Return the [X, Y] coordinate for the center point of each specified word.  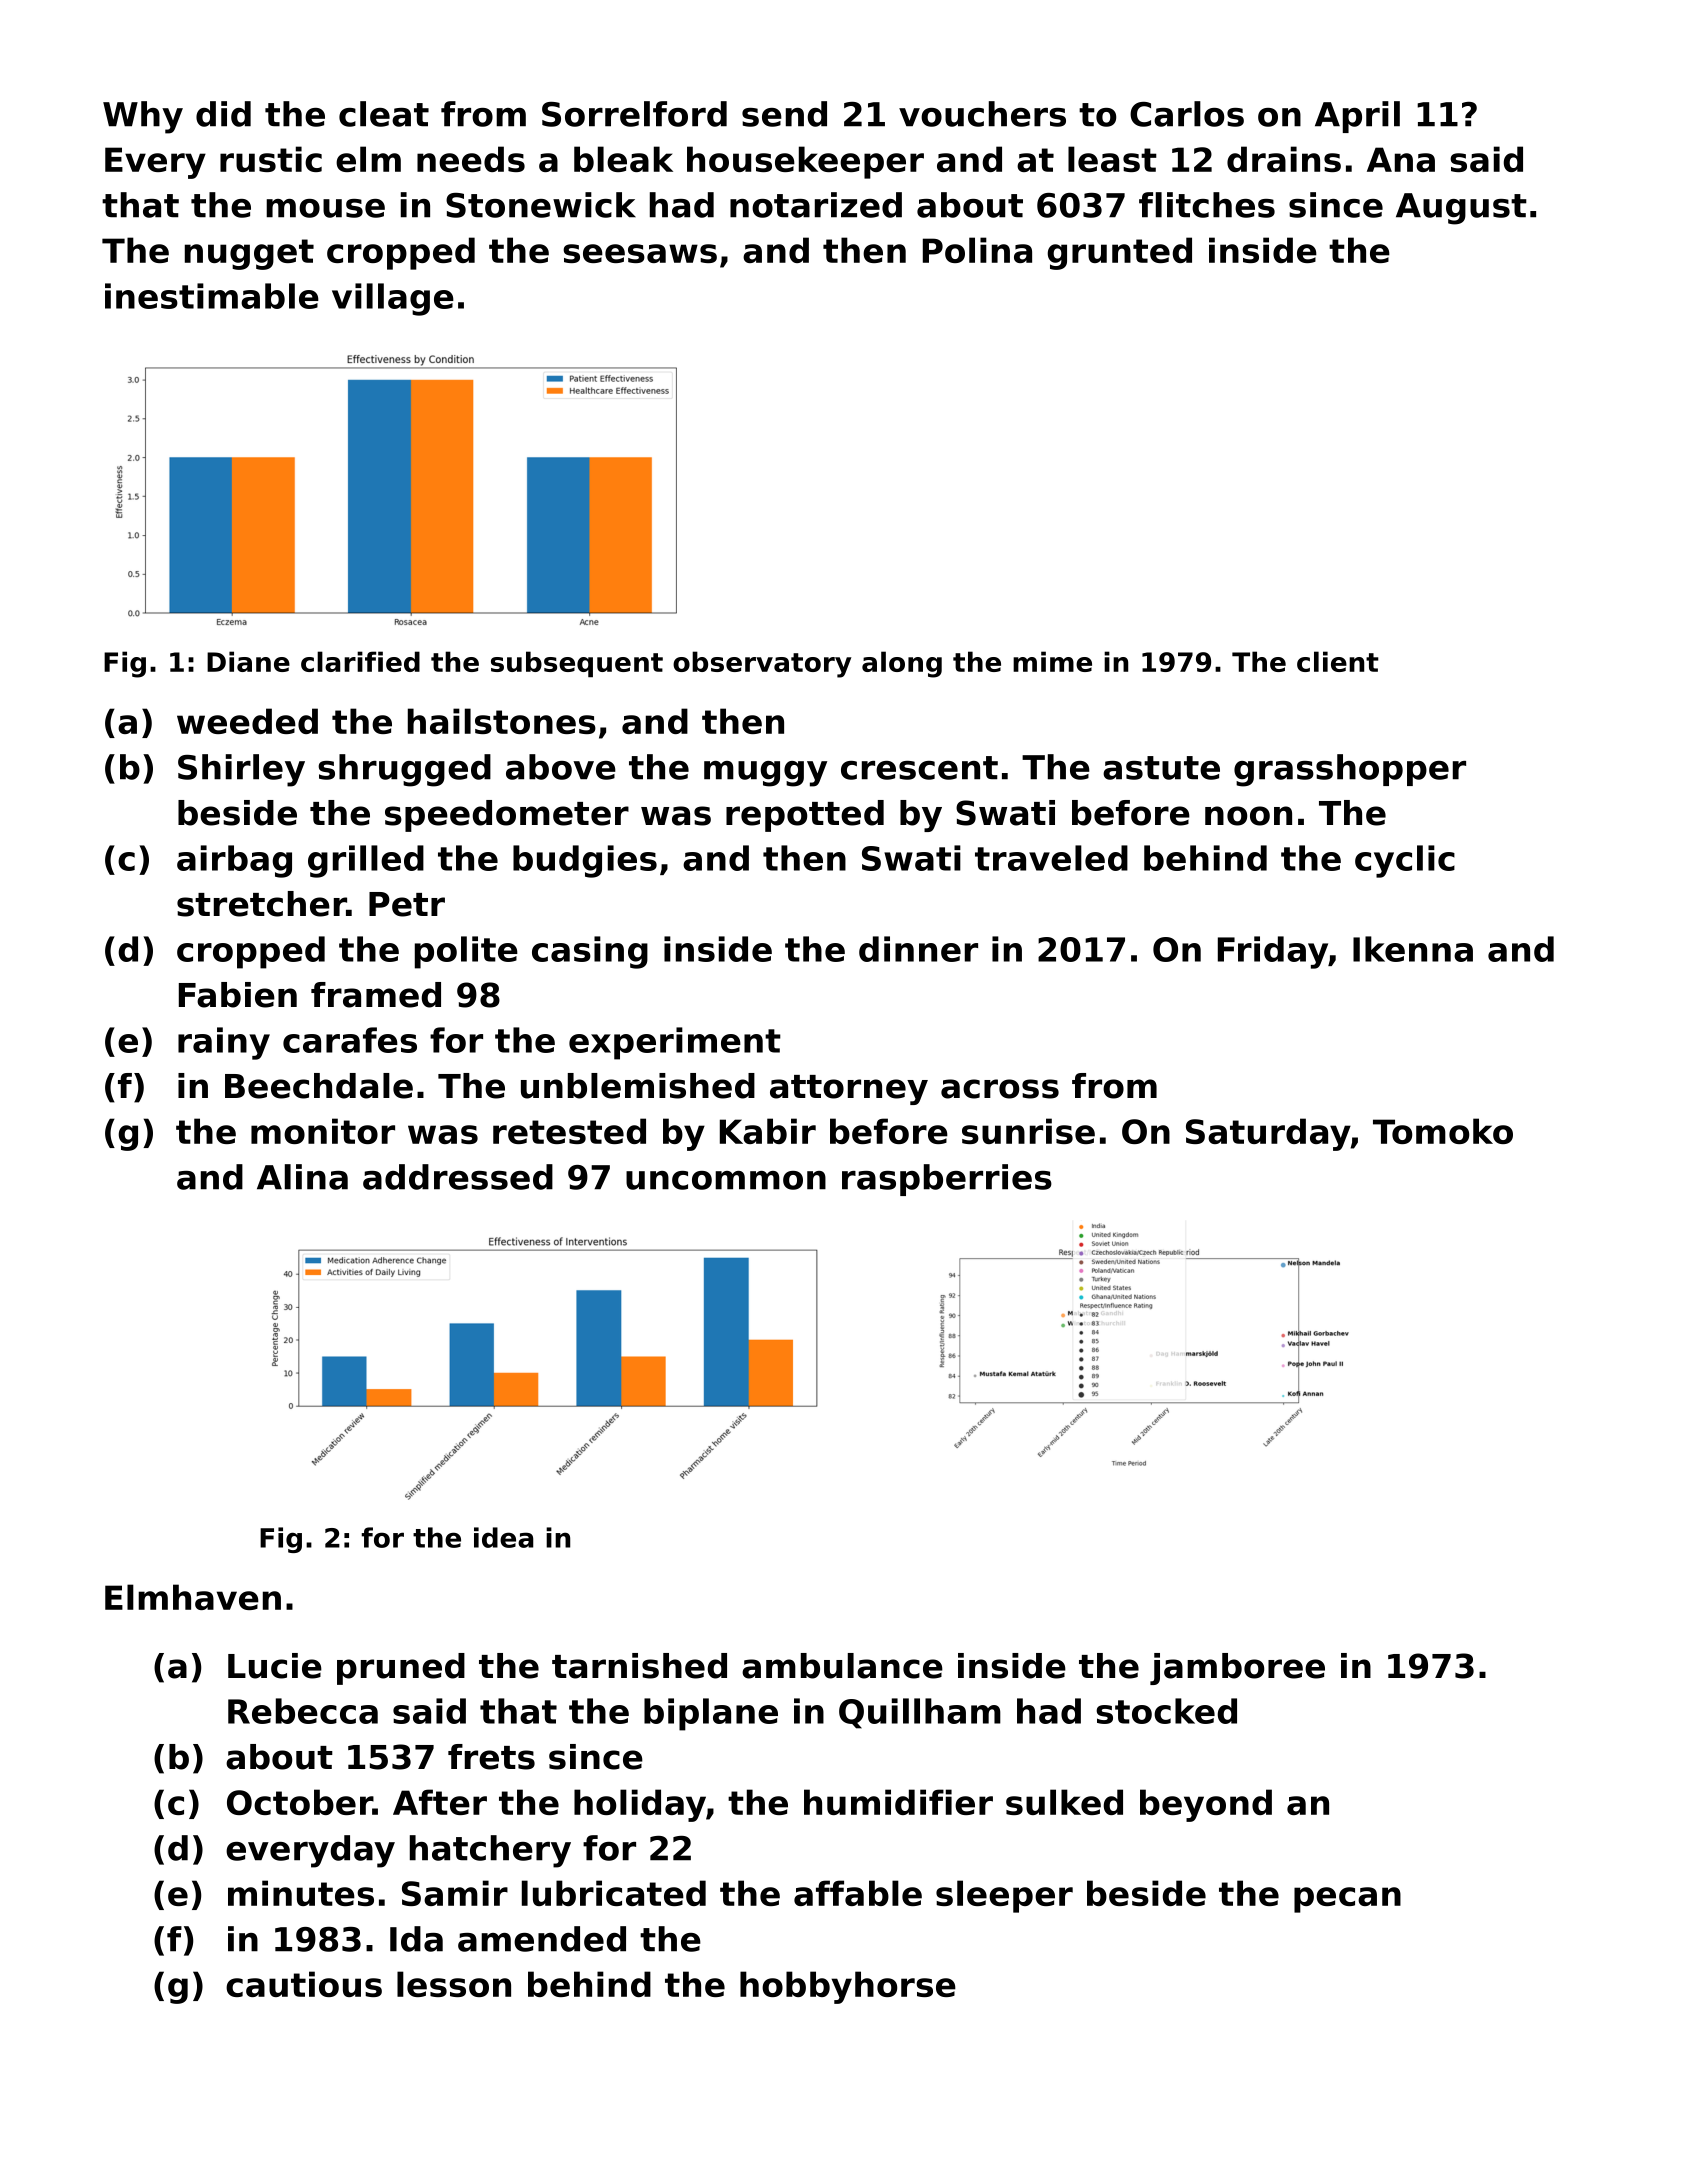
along [902, 664]
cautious [304, 1984]
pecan [1347, 1900]
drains [1284, 159]
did [223, 114]
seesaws [640, 253]
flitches [1207, 205]
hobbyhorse [848, 1987]
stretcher [262, 904]
